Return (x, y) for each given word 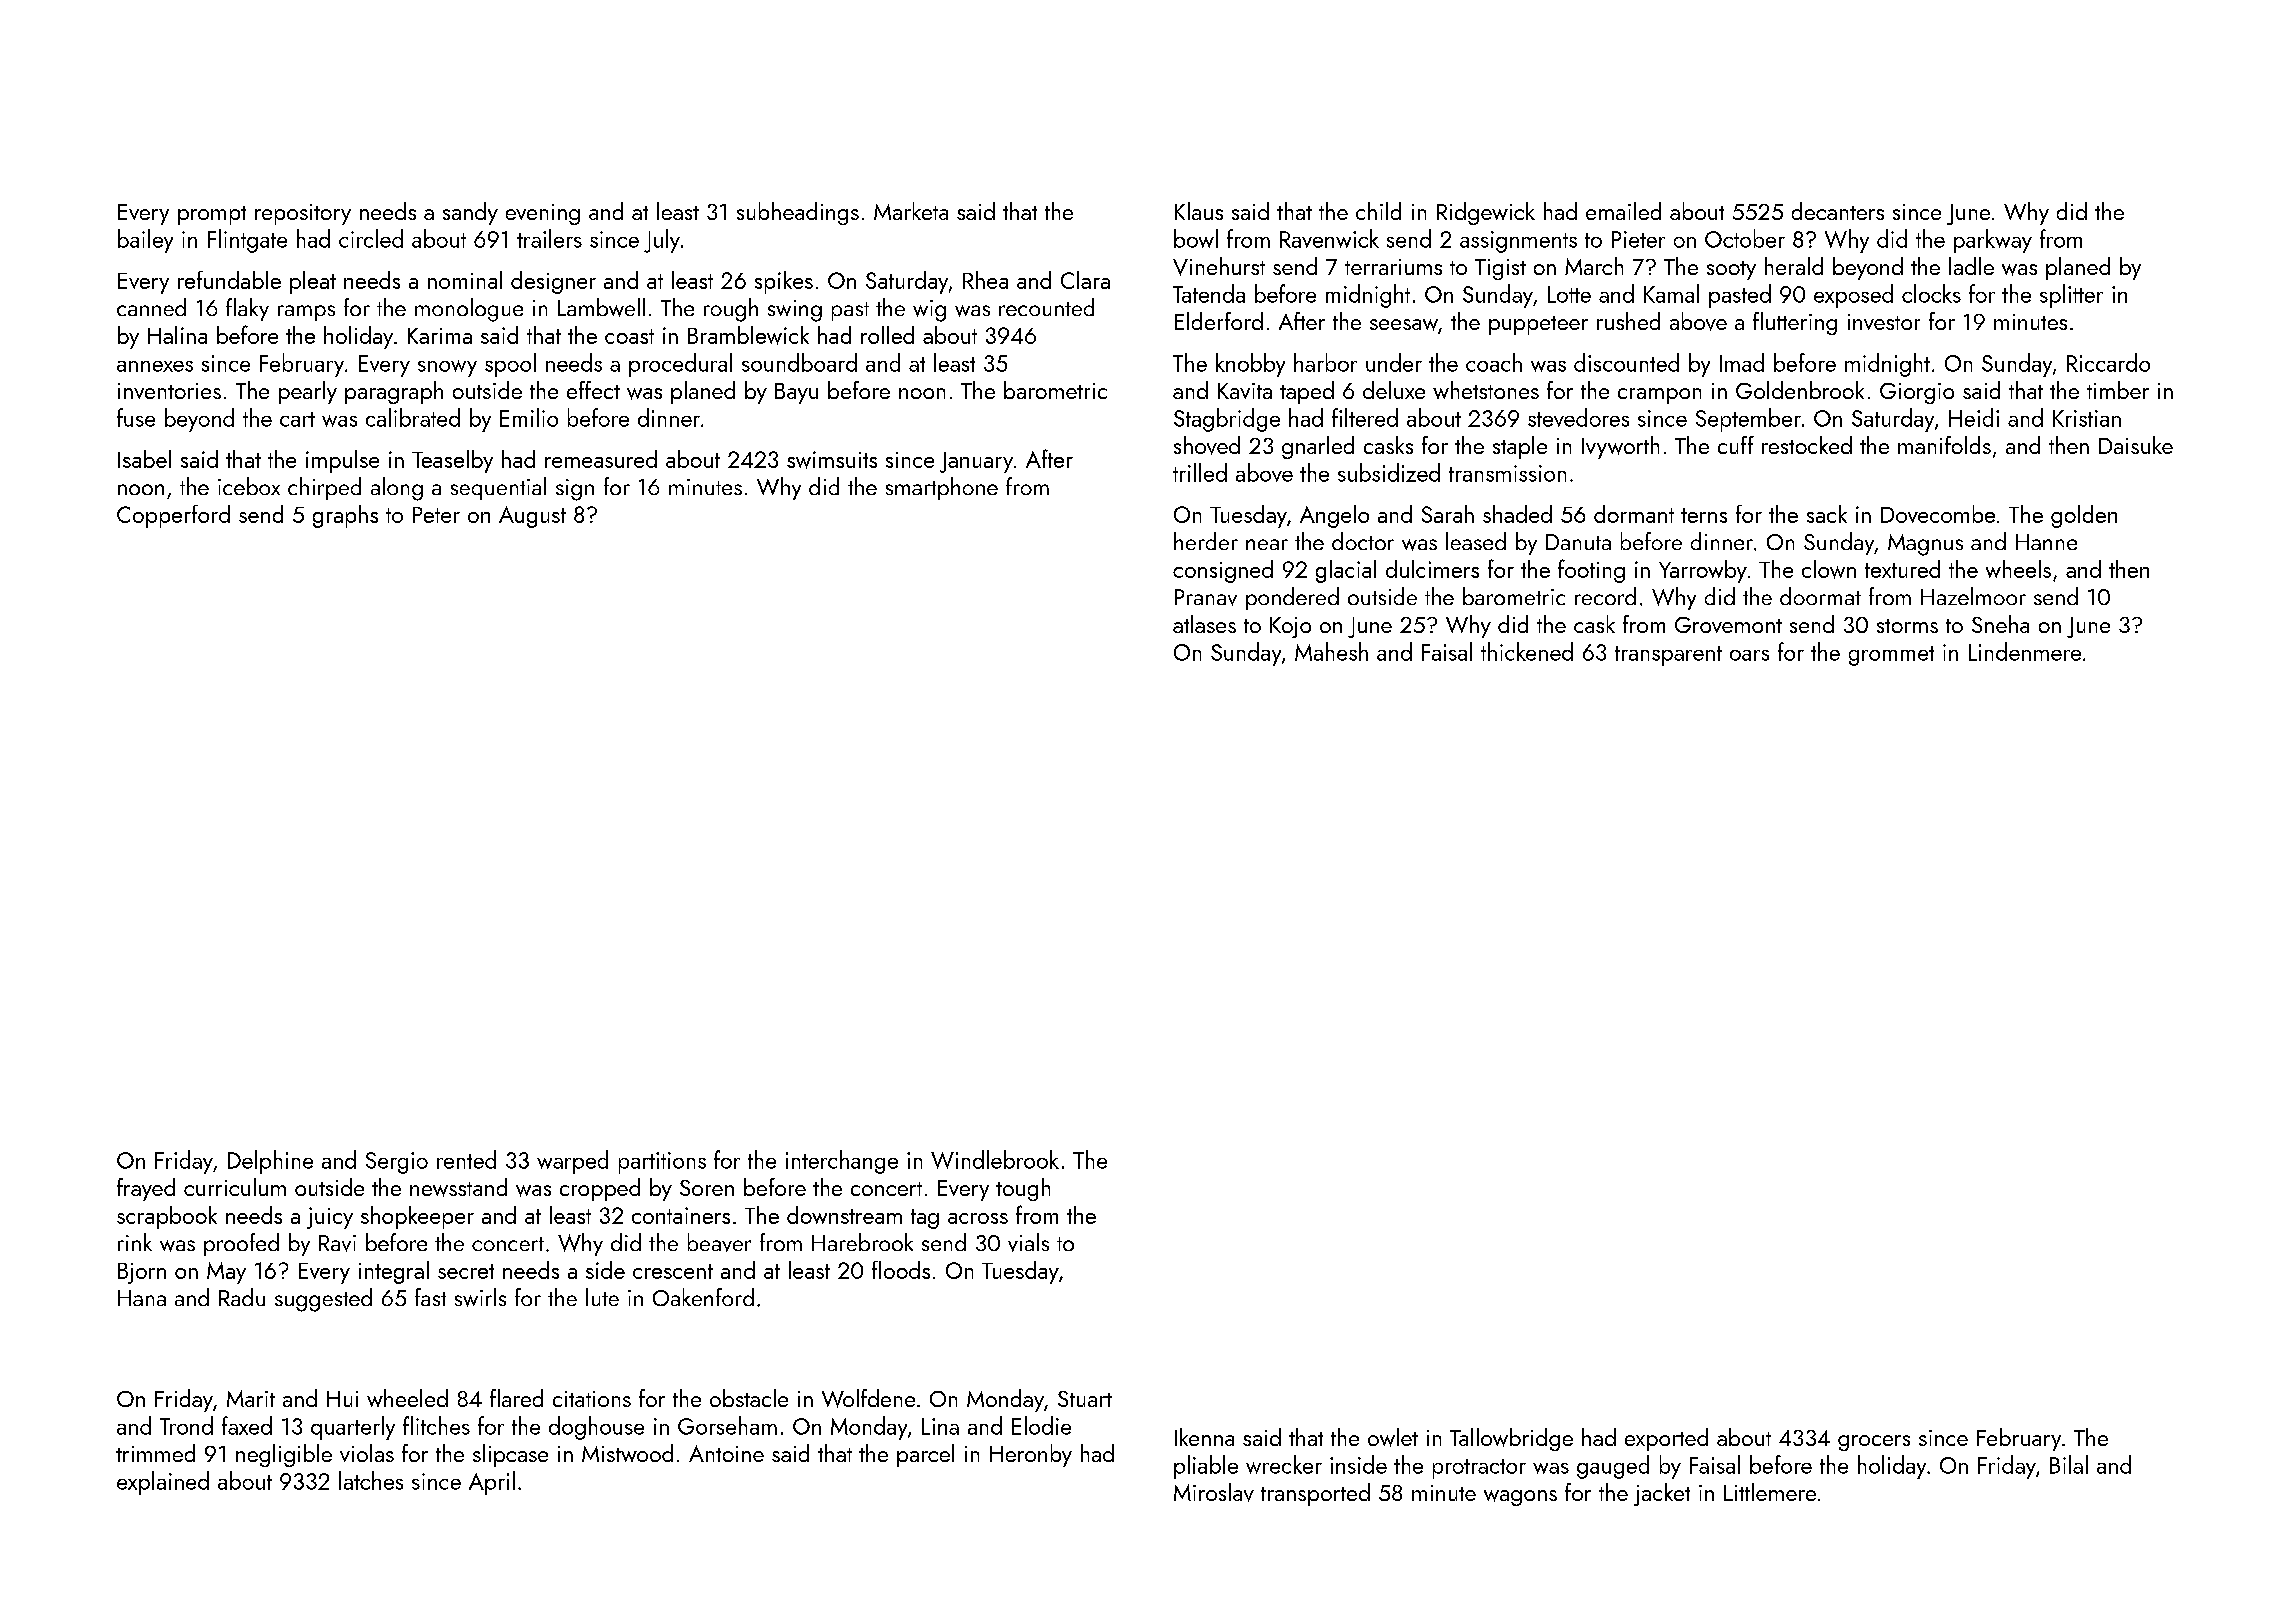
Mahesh (1331, 651)
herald (1794, 266)
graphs (345, 516)
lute (602, 1297)
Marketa (911, 211)
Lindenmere (2025, 651)
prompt (212, 215)
